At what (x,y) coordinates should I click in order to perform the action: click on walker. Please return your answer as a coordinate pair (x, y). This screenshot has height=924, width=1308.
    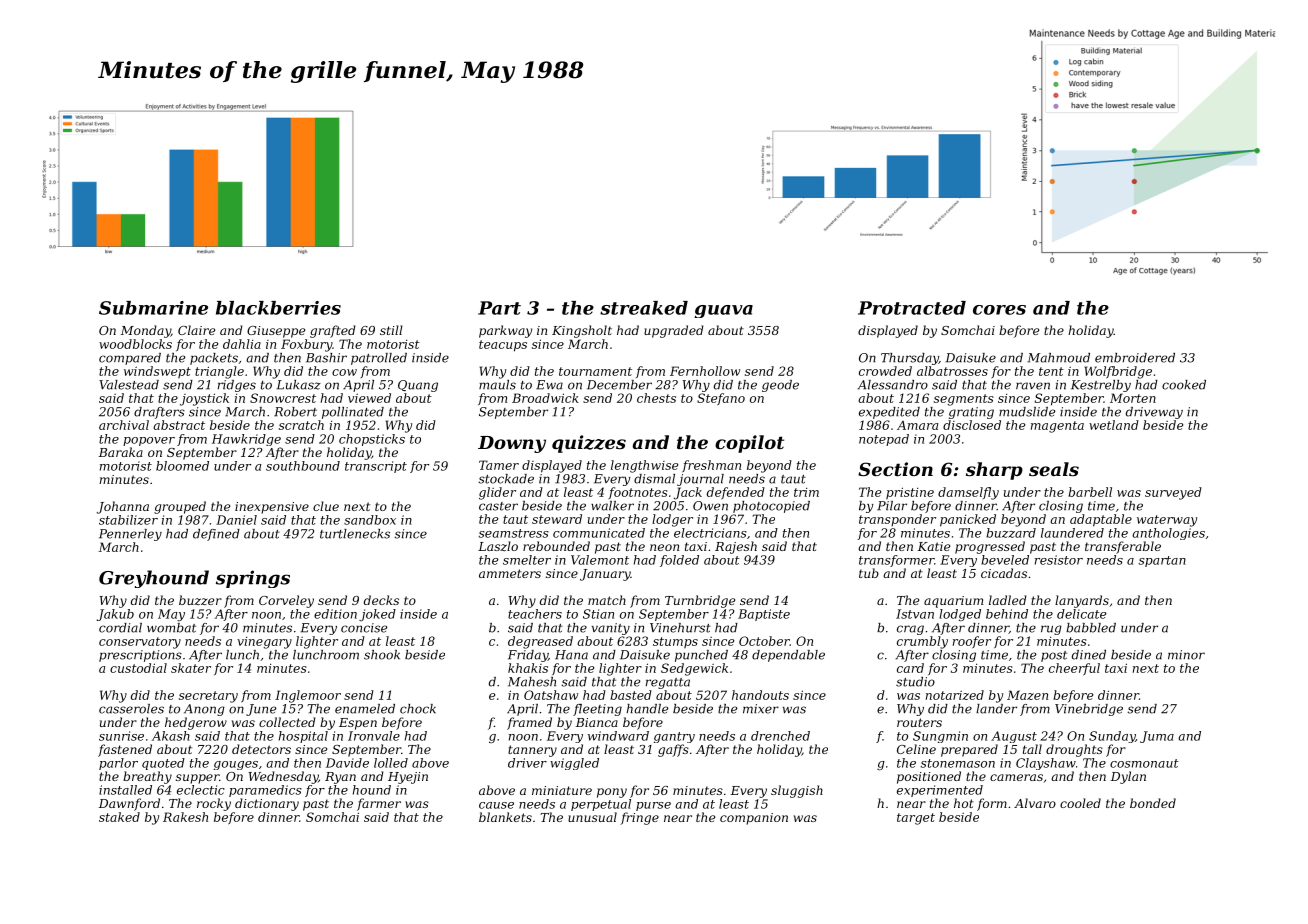
    Looking at the image, I should click on (612, 506).
